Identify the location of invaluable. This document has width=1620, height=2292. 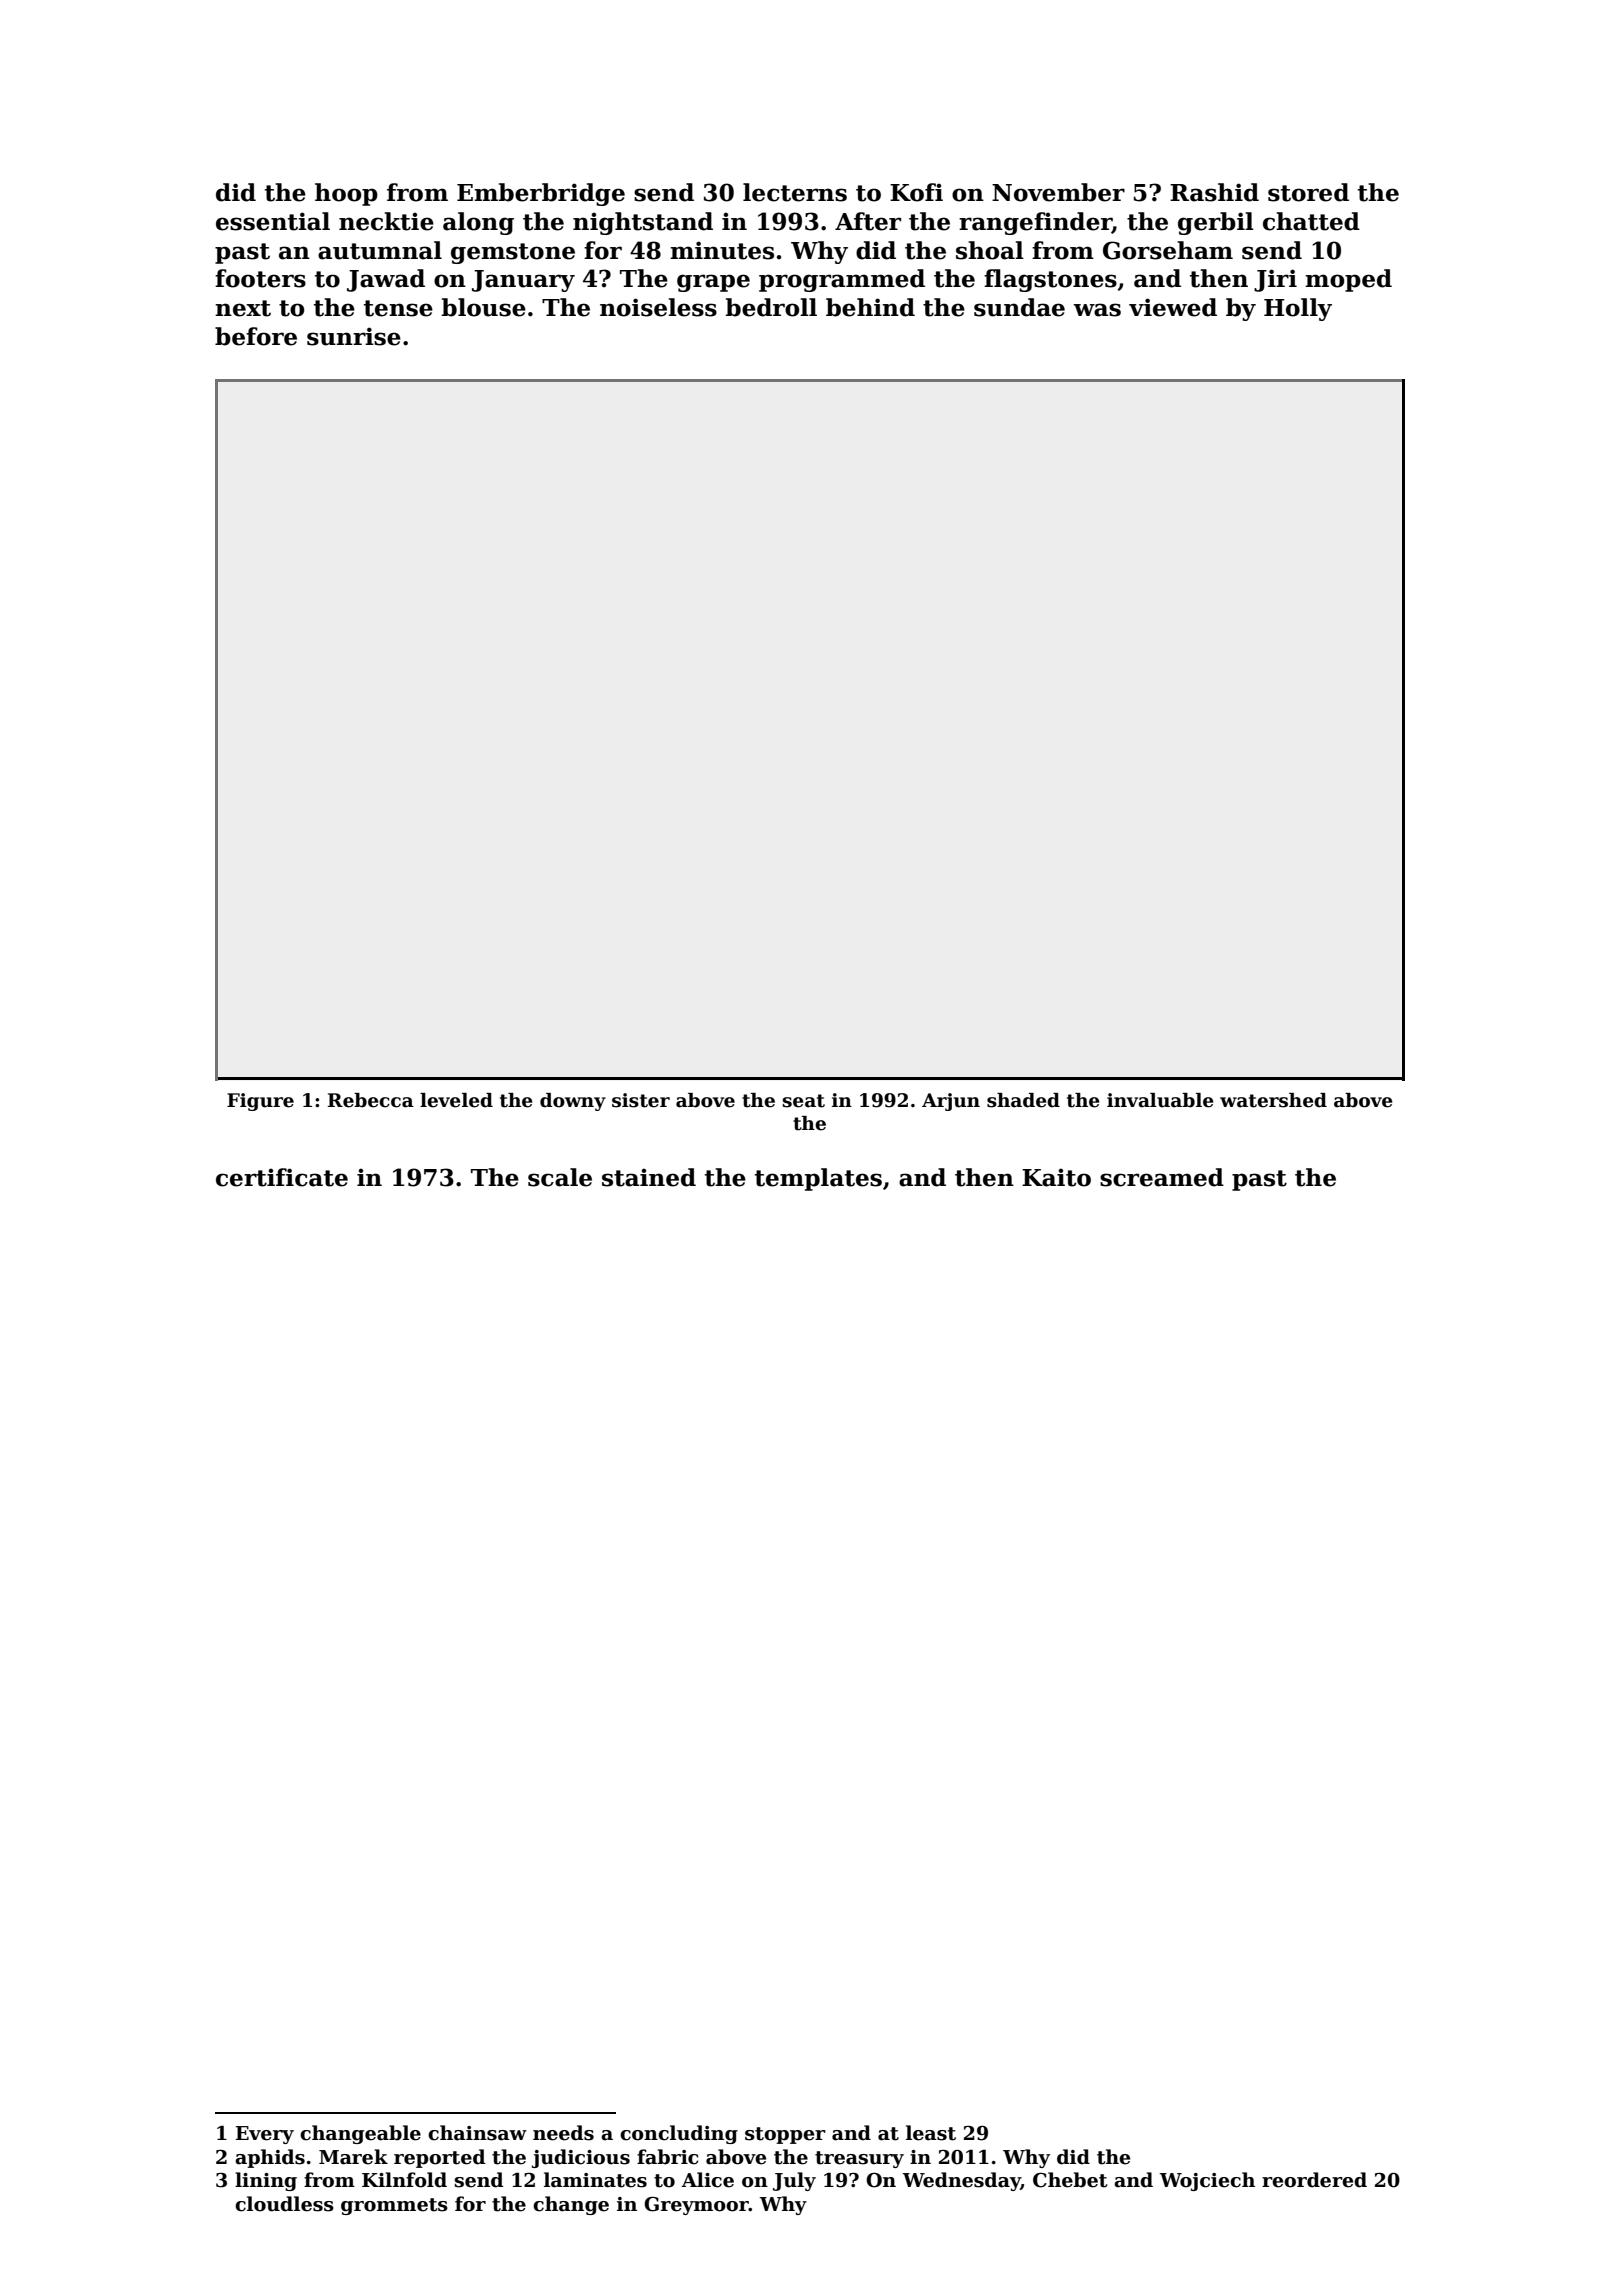
(1160, 1100).
